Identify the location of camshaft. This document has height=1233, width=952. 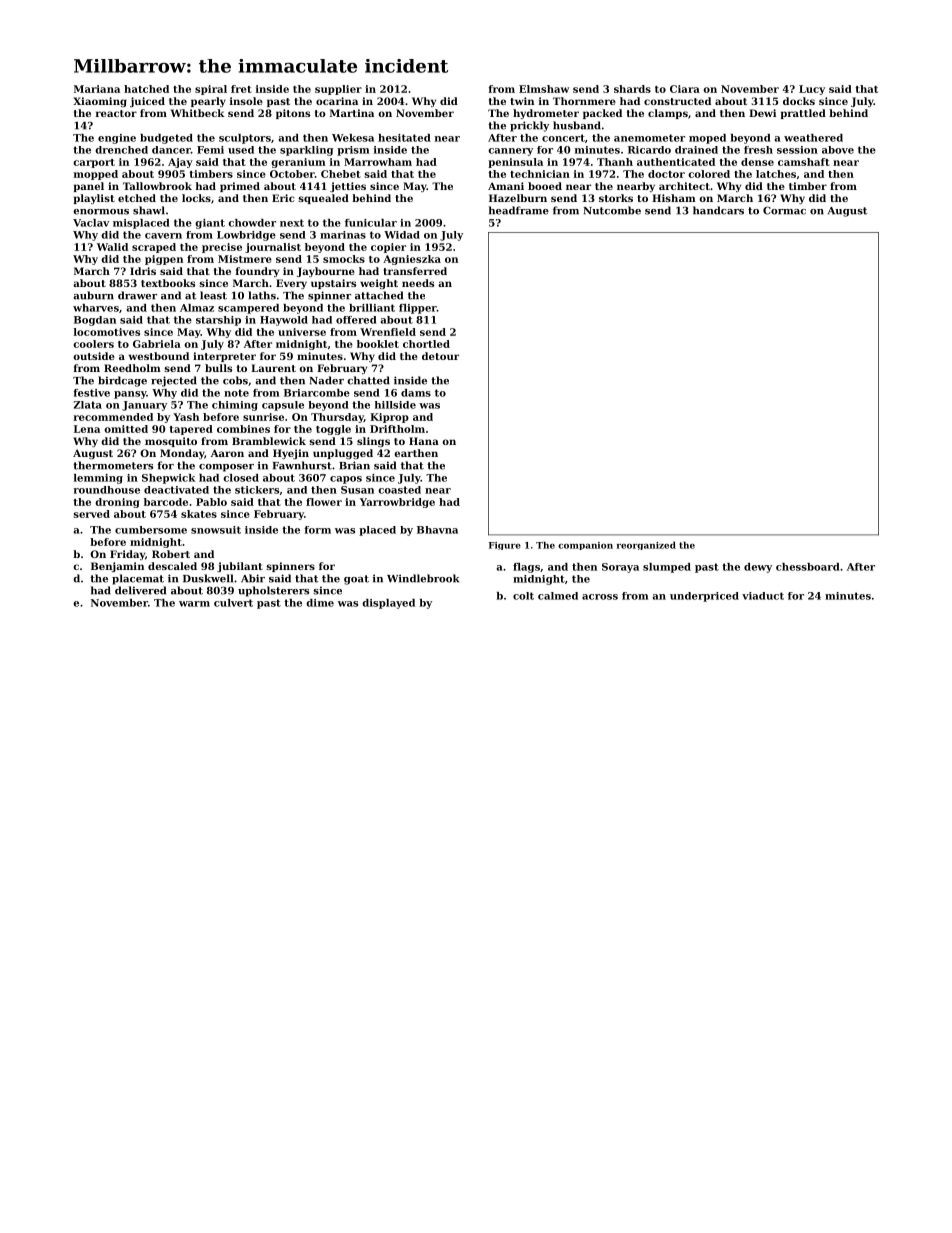
(804, 162).
